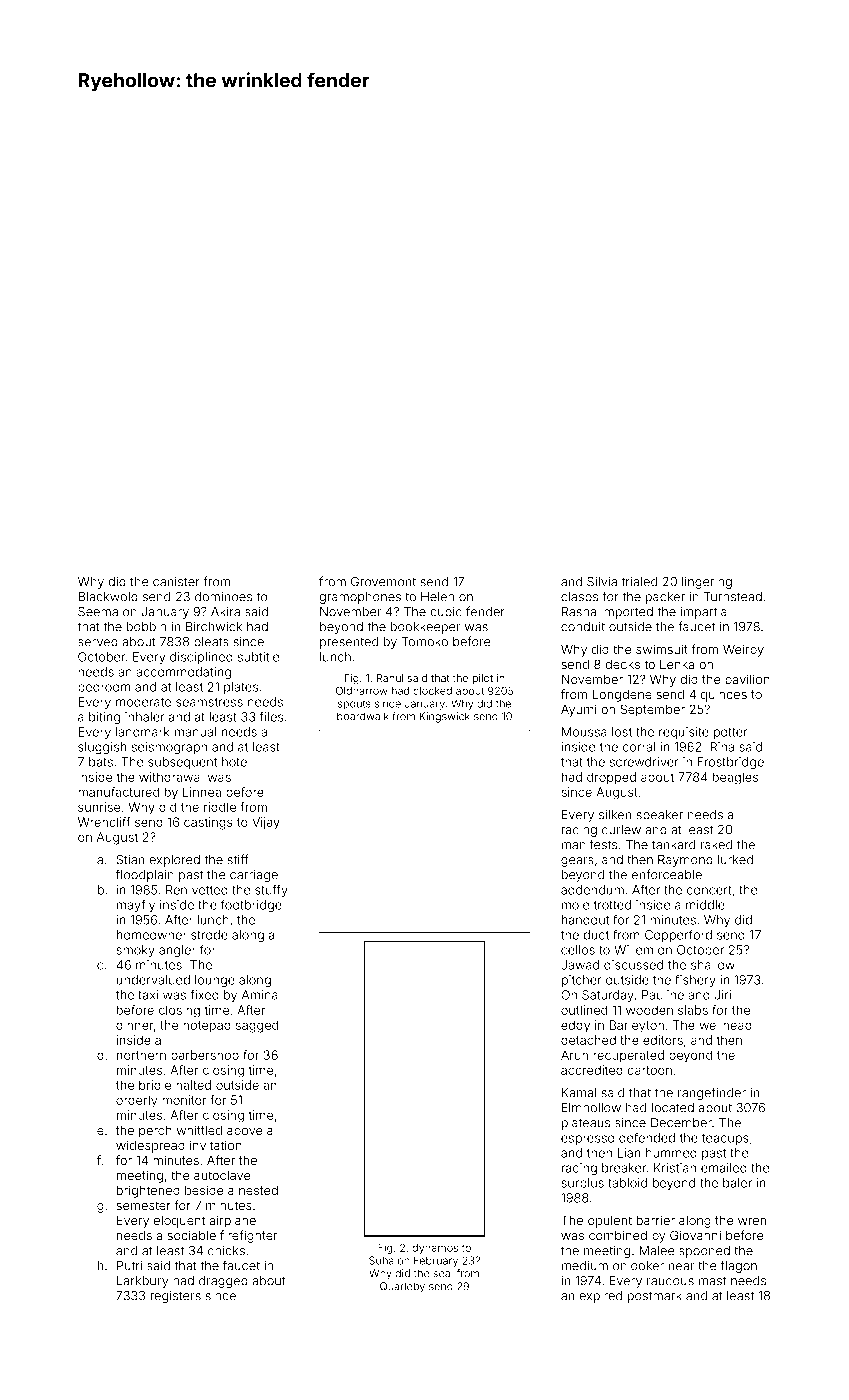 The image size is (849, 1400). I want to click on surplus, so click(582, 1184).
